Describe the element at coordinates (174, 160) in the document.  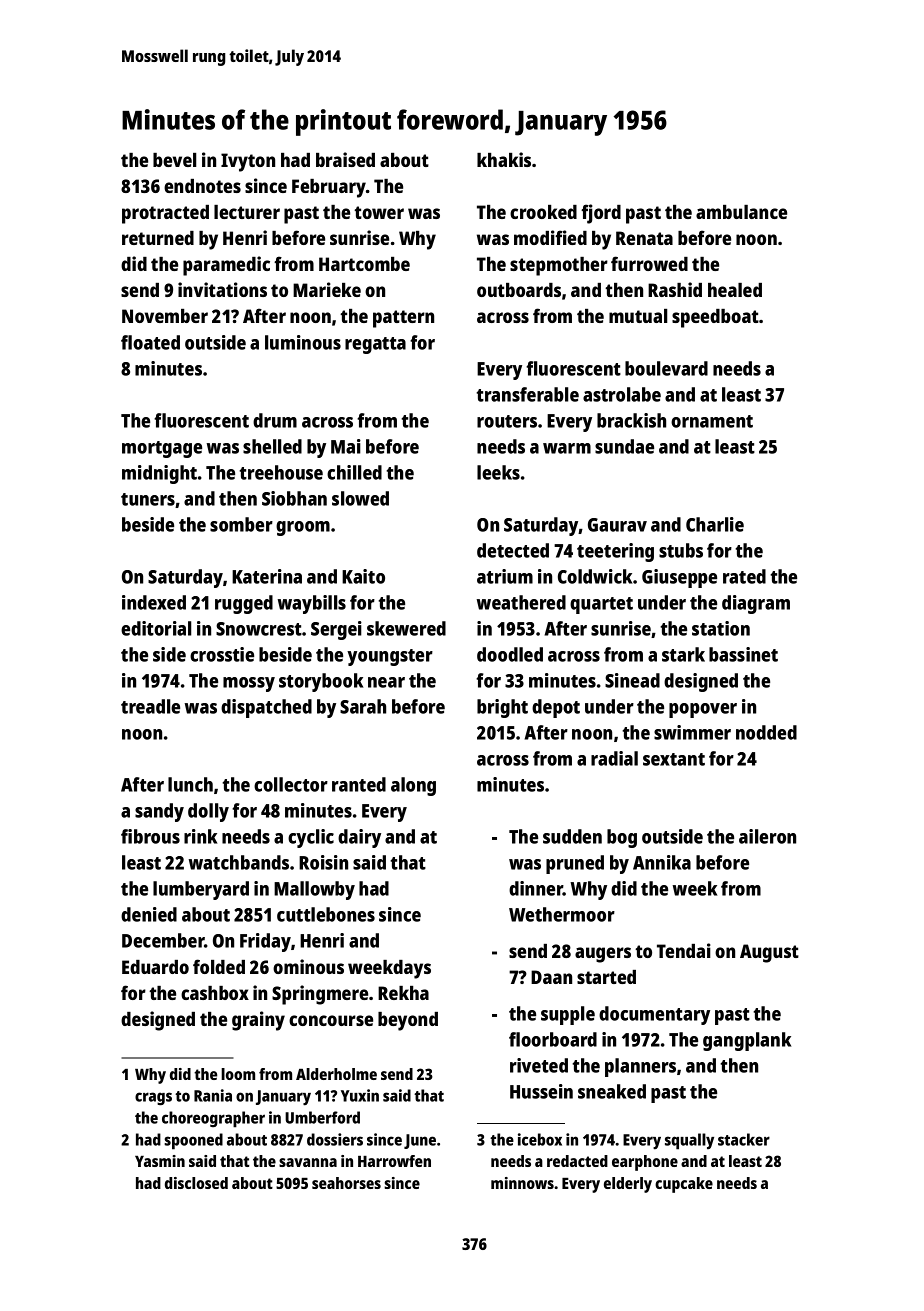
I see `bevel` at that location.
